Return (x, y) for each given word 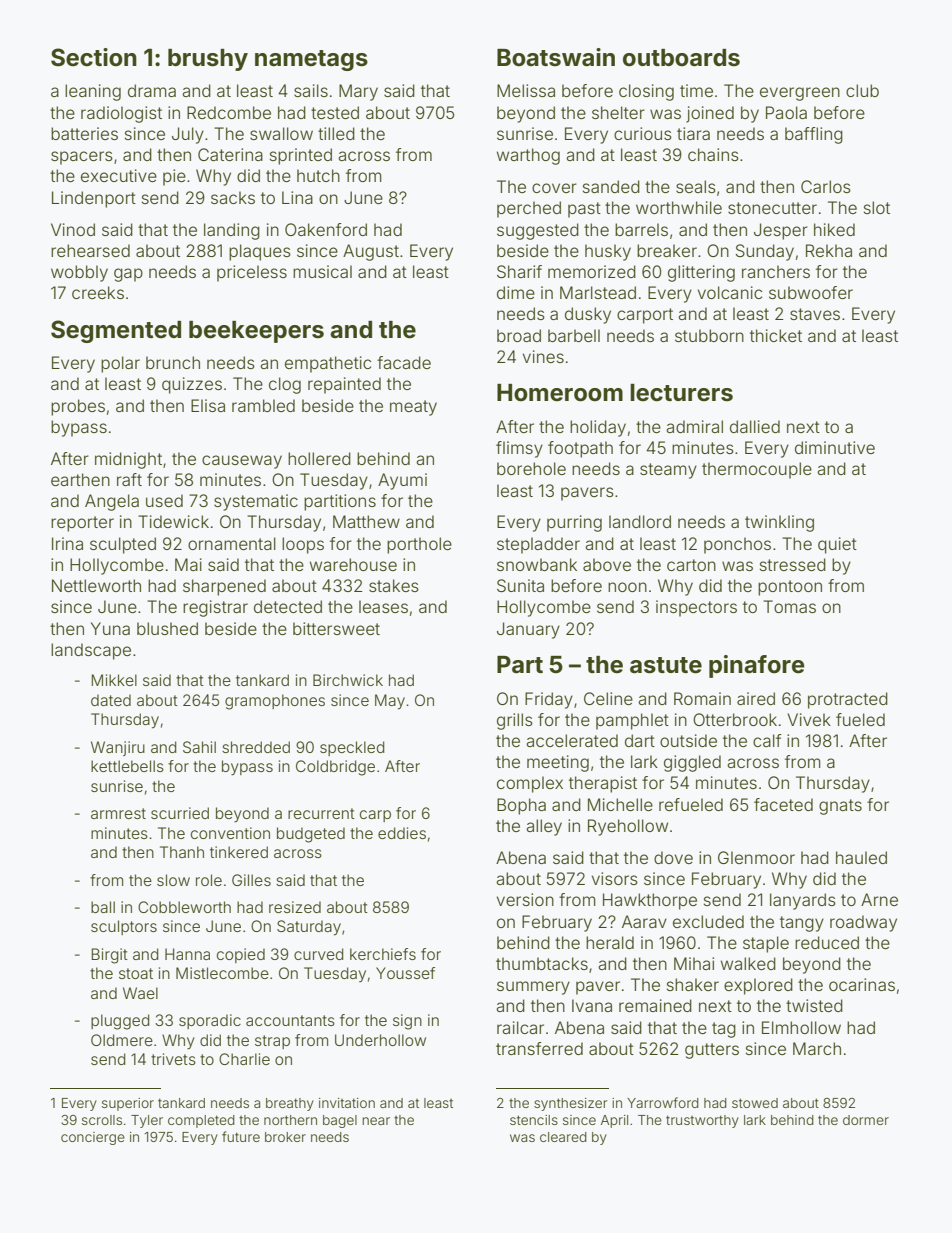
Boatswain (556, 57)
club (862, 90)
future (241, 1136)
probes (78, 407)
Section (94, 57)
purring (574, 523)
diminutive (835, 447)
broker (285, 1137)
